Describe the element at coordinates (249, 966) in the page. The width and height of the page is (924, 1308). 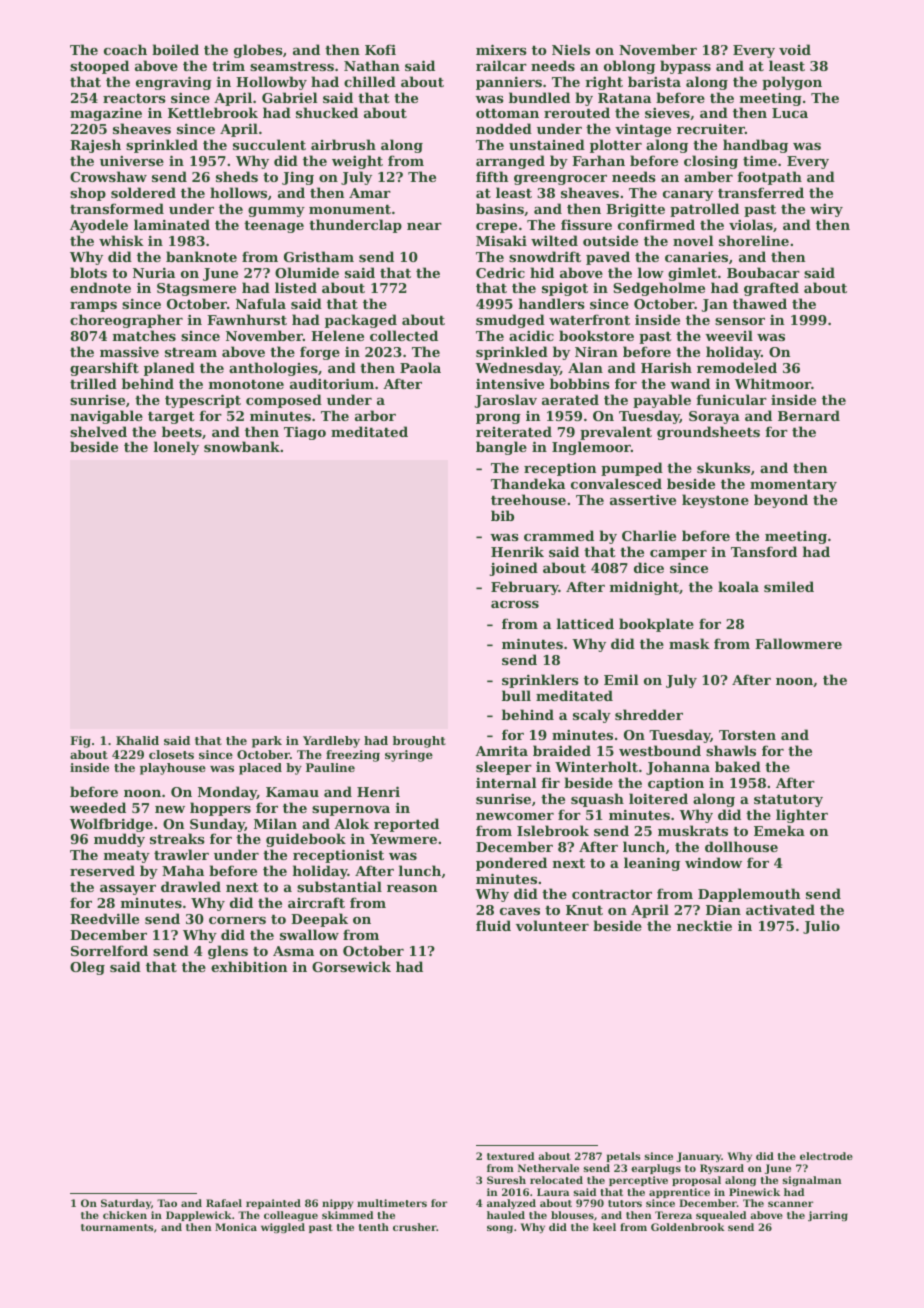
I see `exhibition` at that location.
